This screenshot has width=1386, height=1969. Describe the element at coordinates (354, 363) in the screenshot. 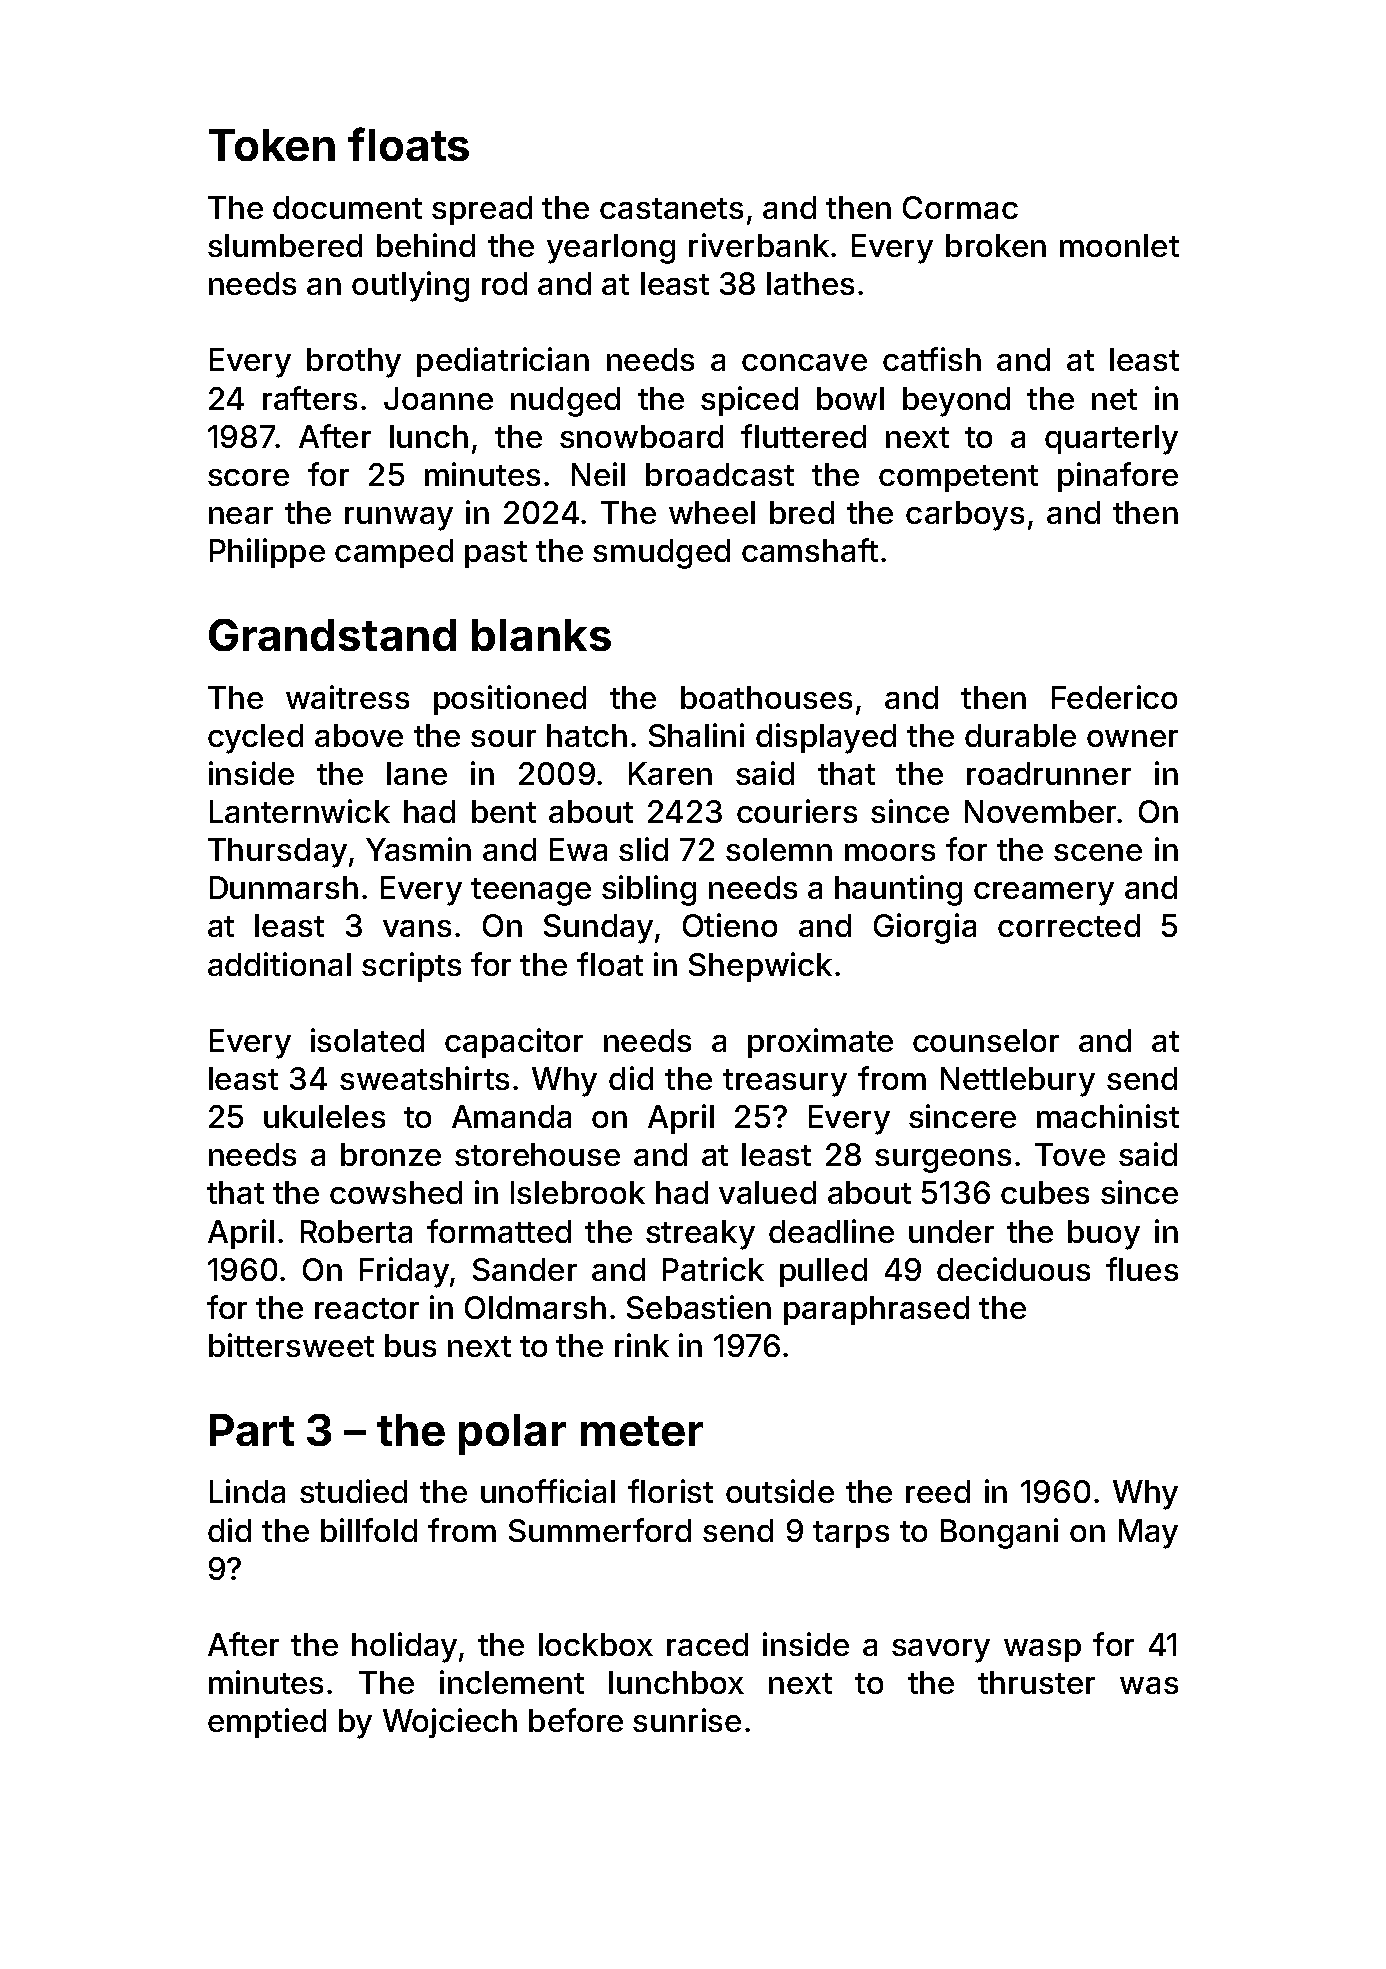

I see `brothy` at that location.
